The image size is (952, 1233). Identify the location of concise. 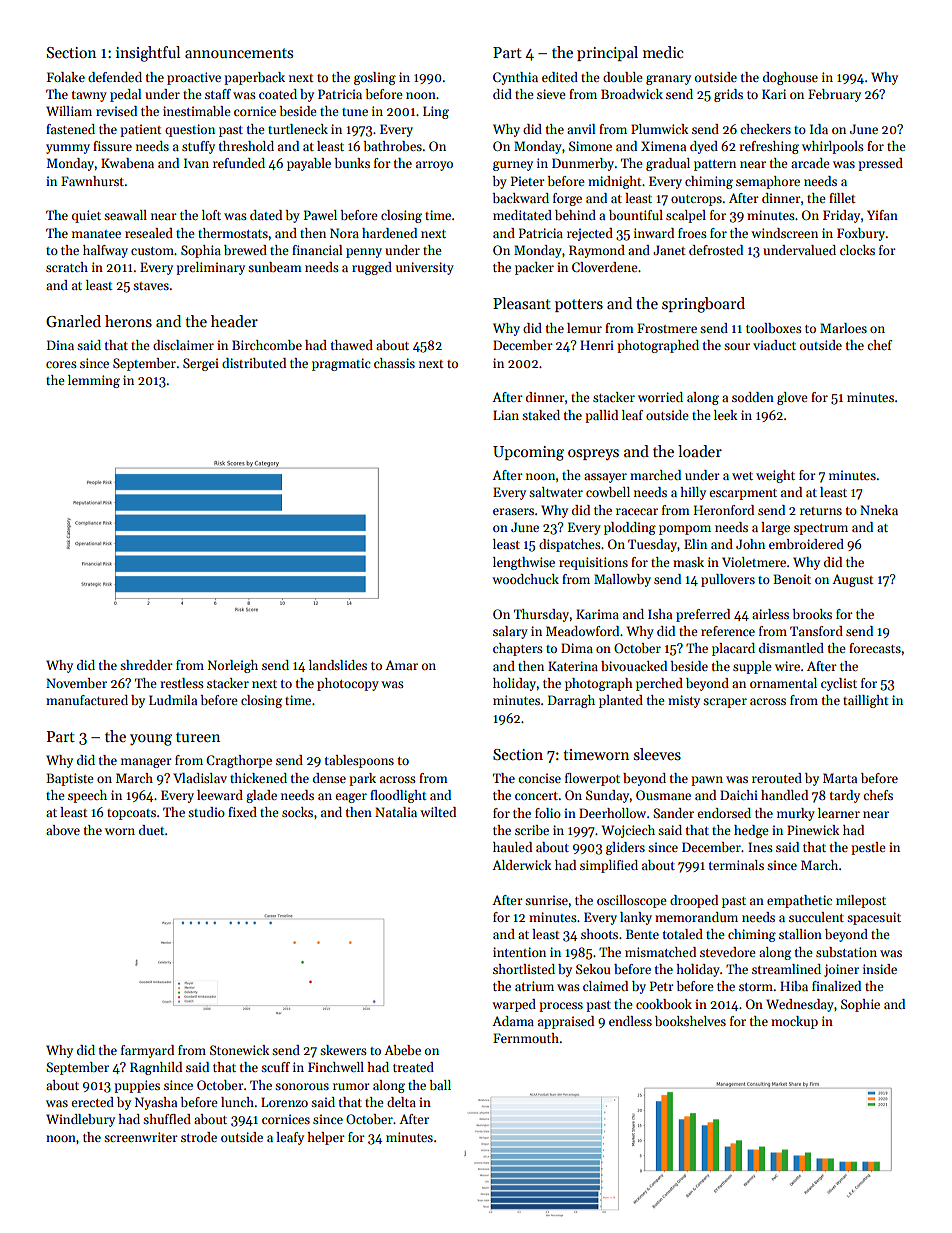
(539, 778).
